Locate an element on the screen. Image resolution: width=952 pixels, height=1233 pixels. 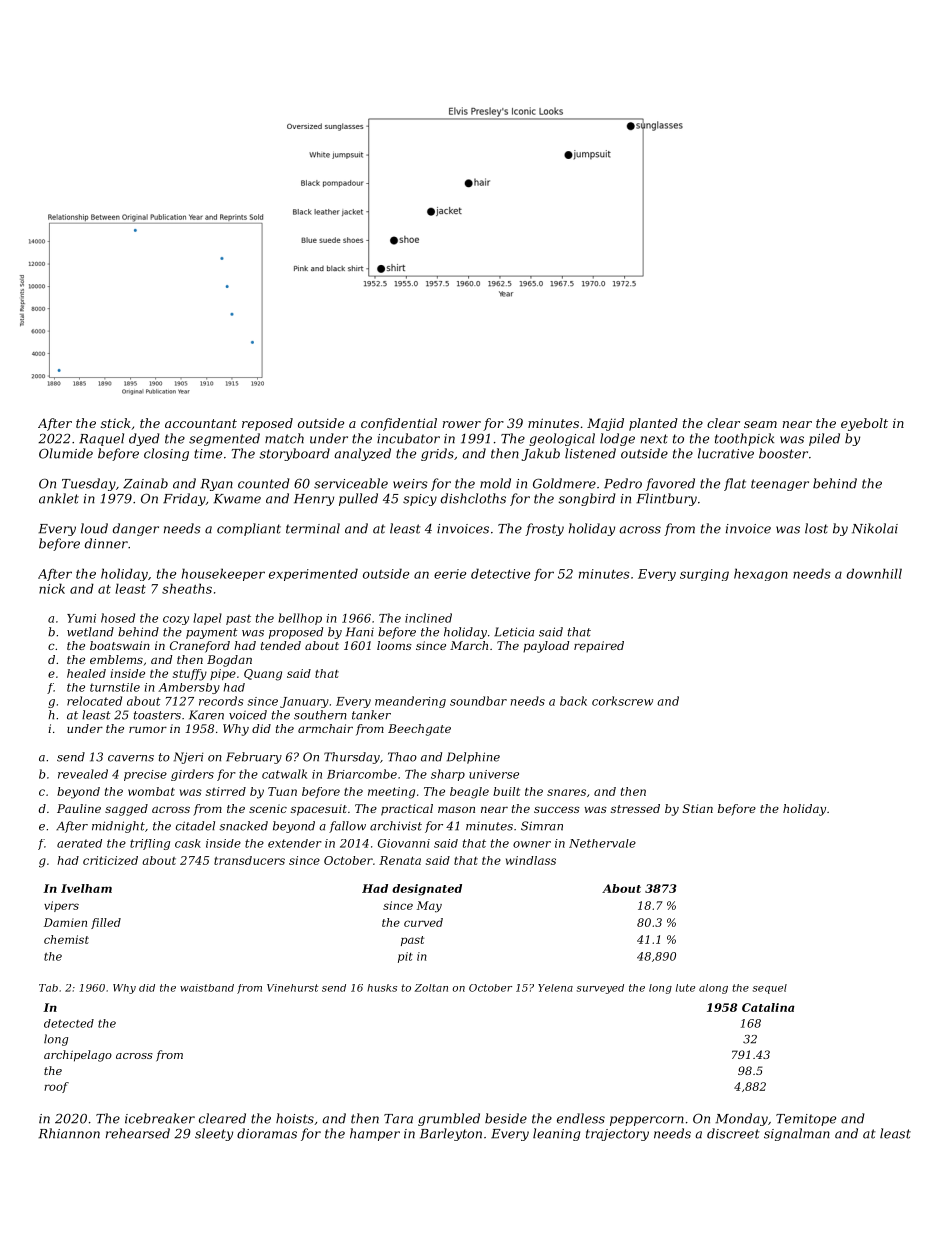
signalman is located at coordinates (797, 1134).
